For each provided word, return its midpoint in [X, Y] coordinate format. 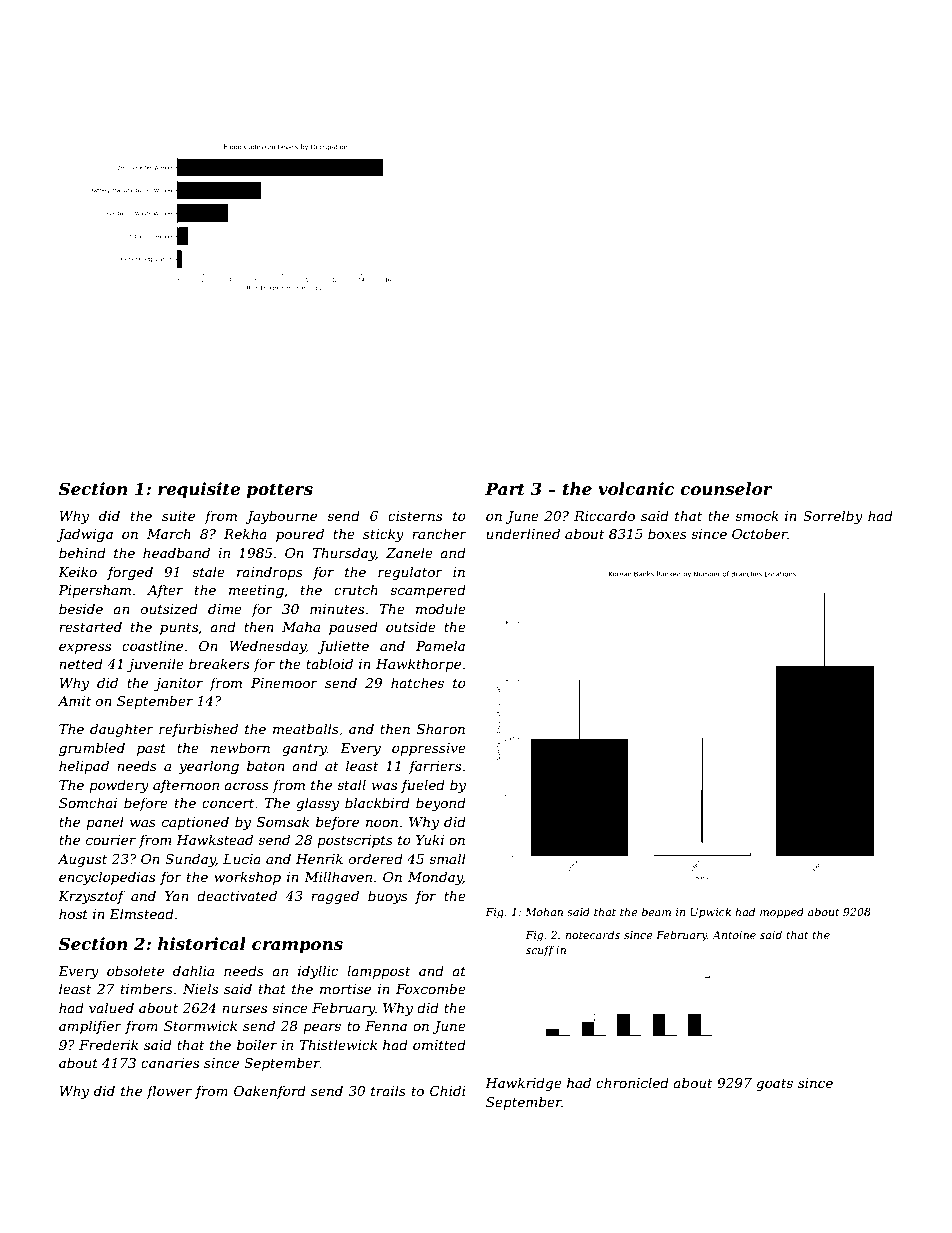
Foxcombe [431, 988]
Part [505, 489]
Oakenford [270, 1092]
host [73, 913]
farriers [435, 767]
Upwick [710, 912]
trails [388, 1090]
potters [280, 491]
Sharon [441, 728]
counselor [726, 488]
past [151, 750]
